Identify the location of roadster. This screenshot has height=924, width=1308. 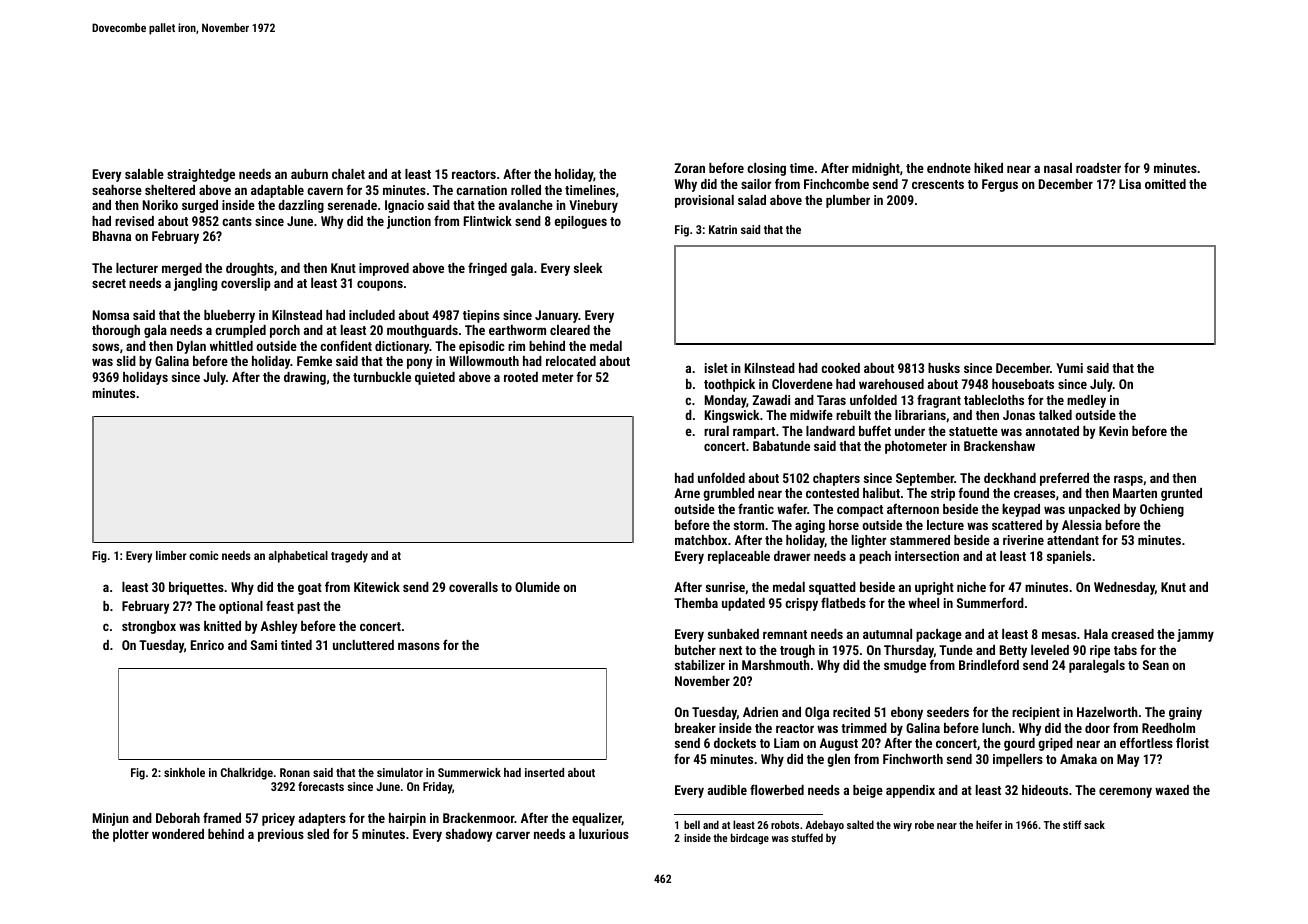
(1098, 168).
